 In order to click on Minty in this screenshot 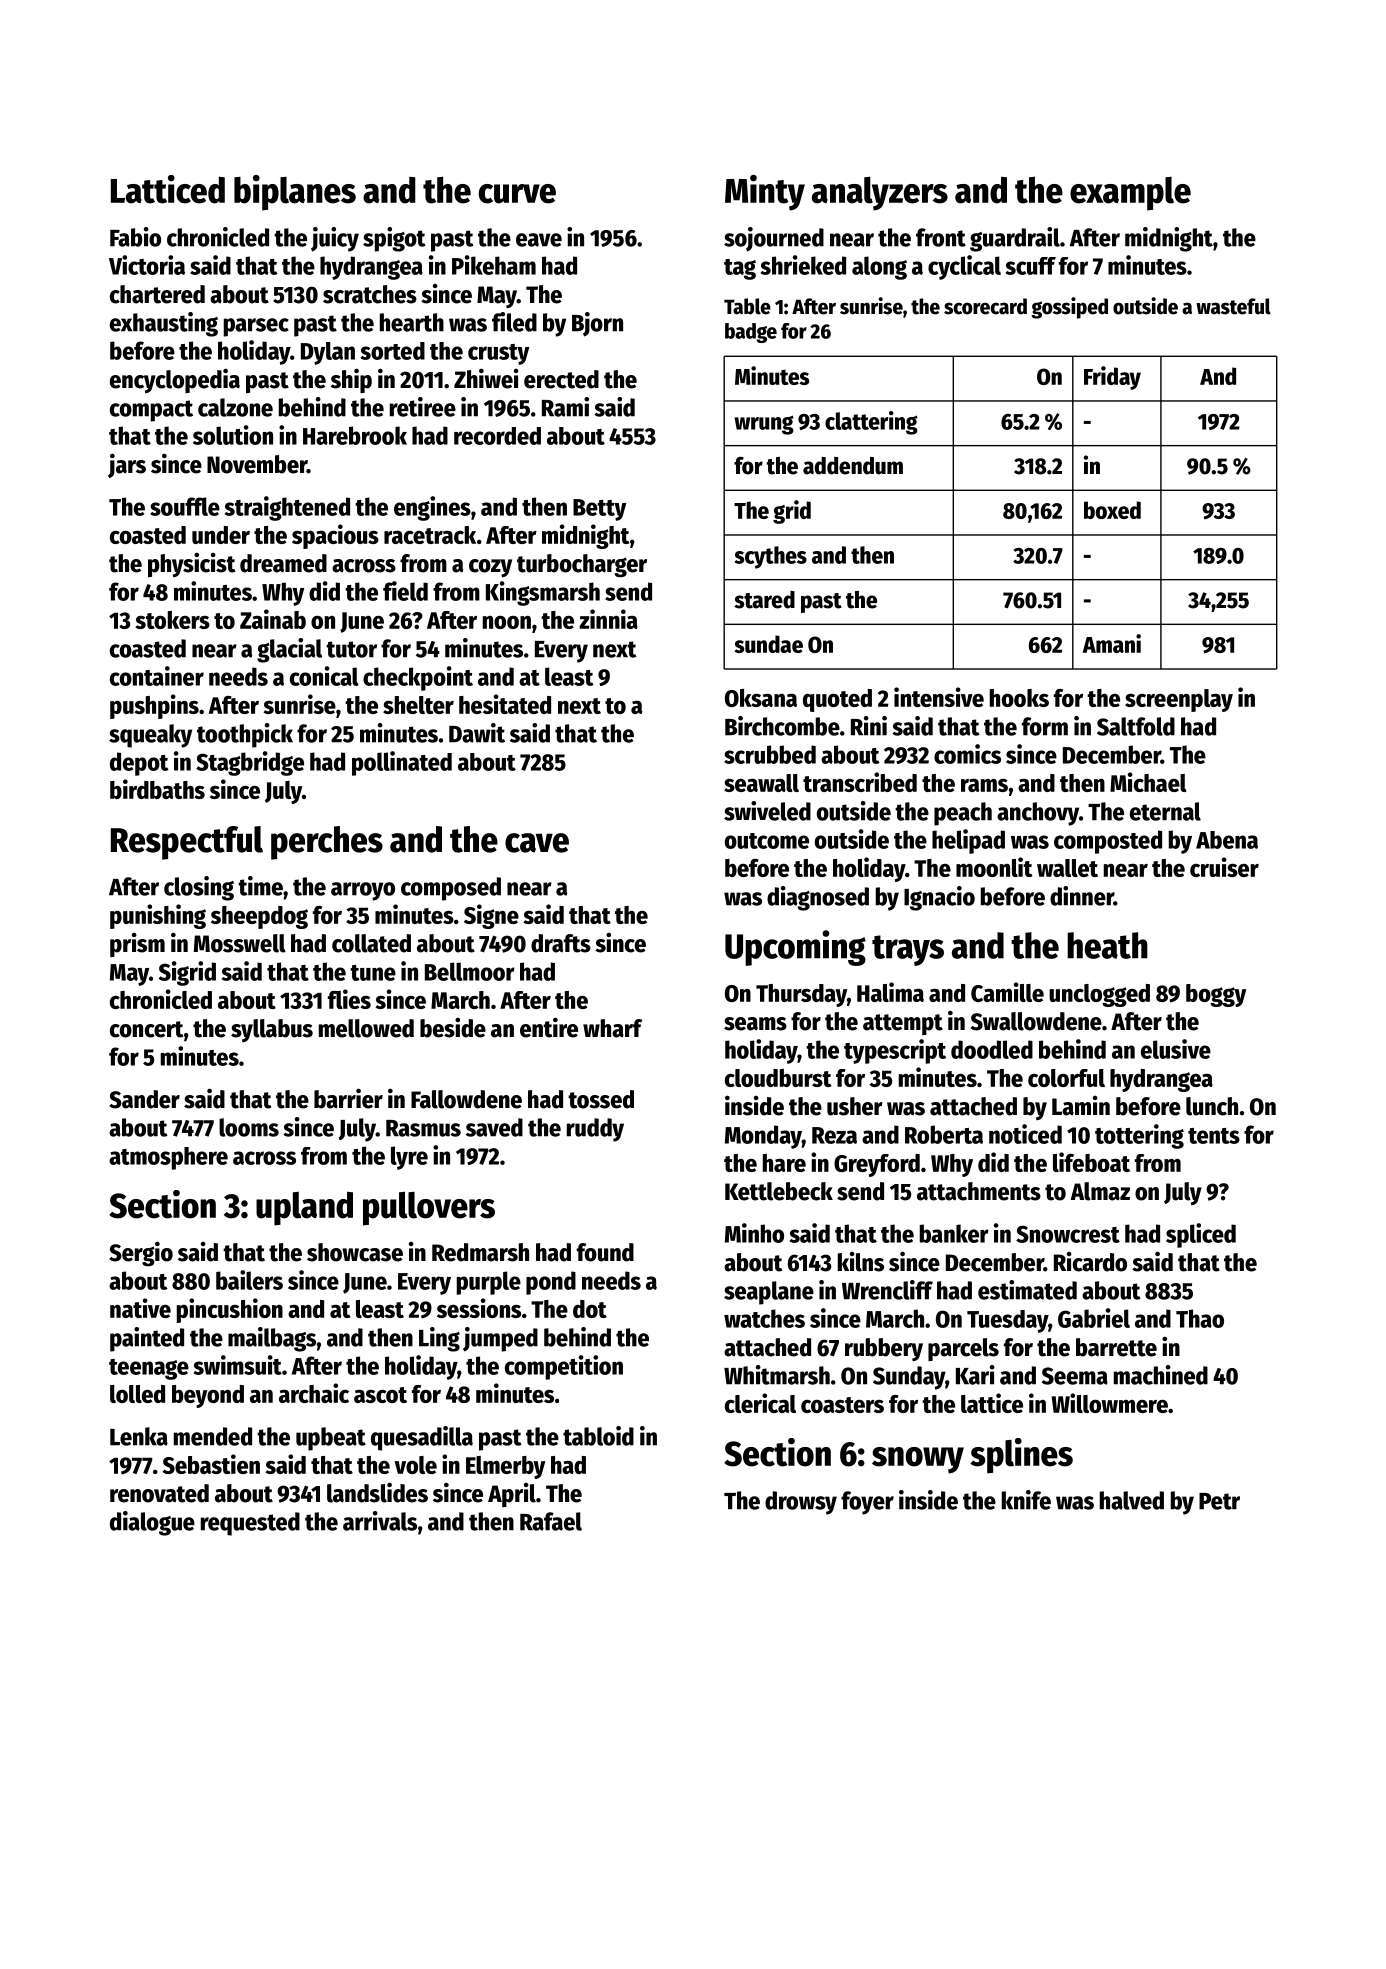, I will do `click(765, 193)`.
